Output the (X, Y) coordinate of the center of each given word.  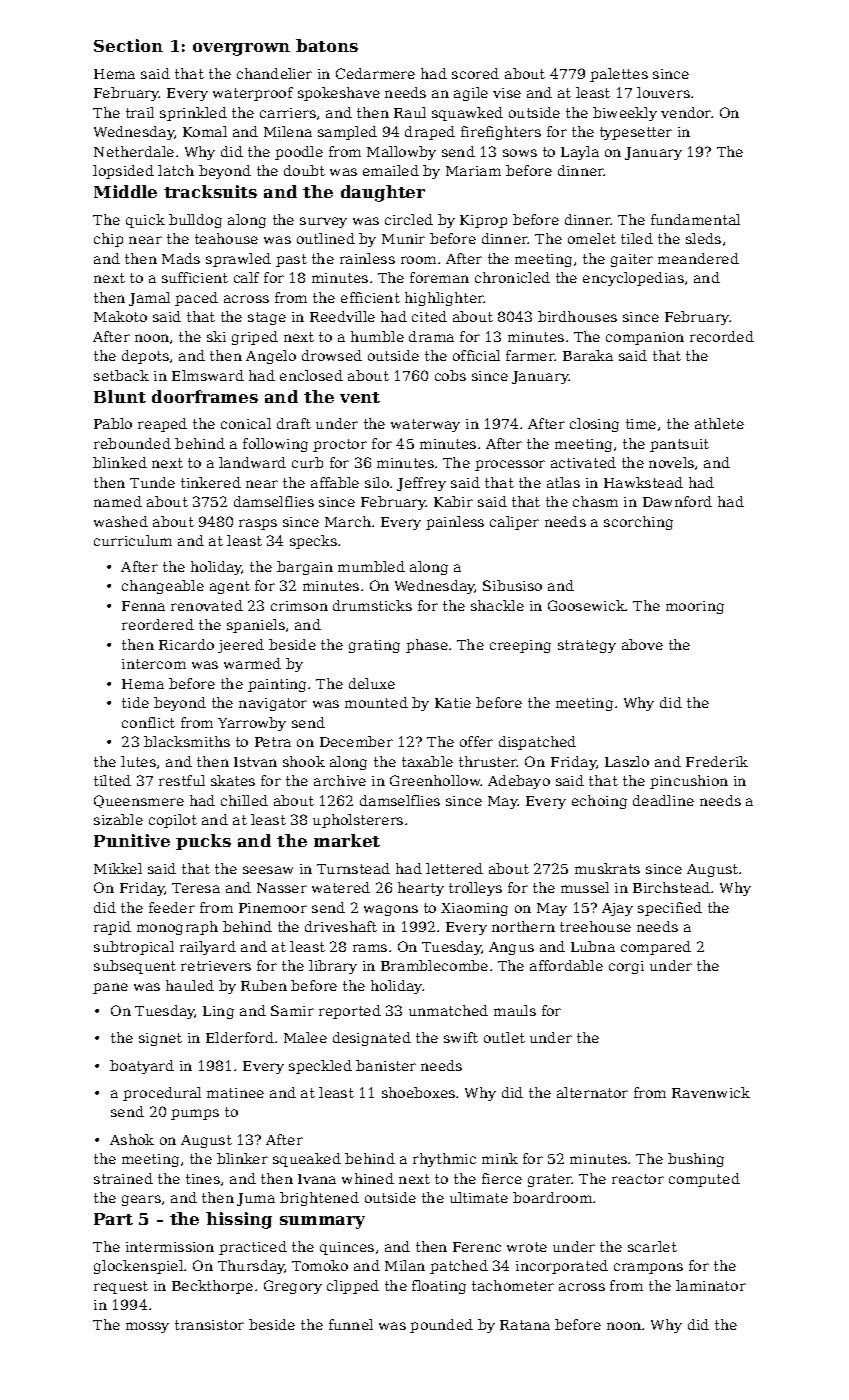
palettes (619, 75)
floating (439, 1287)
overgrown (241, 49)
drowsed (332, 355)
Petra (273, 742)
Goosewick (586, 605)
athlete (719, 423)
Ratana (525, 1325)
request (121, 1287)
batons (327, 45)
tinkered (211, 482)
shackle (497, 605)
